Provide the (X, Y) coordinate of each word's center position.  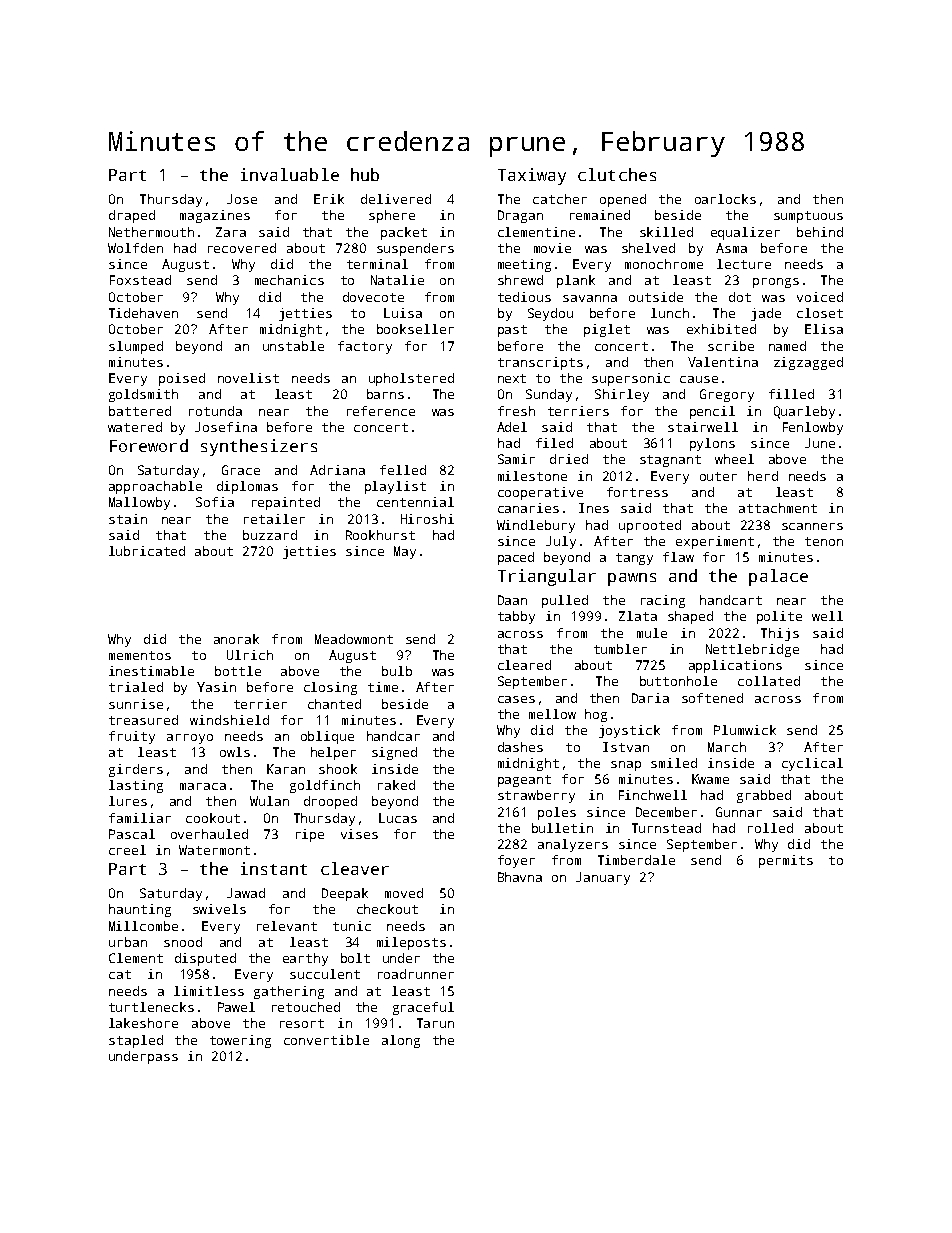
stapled (136, 1041)
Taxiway (532, 176)
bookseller (415, 329)
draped (132, 216)
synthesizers (259, 447)
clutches (617, 174)
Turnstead (666, 828)
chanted (334, 704)
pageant (524, 781)
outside (656, 297)
